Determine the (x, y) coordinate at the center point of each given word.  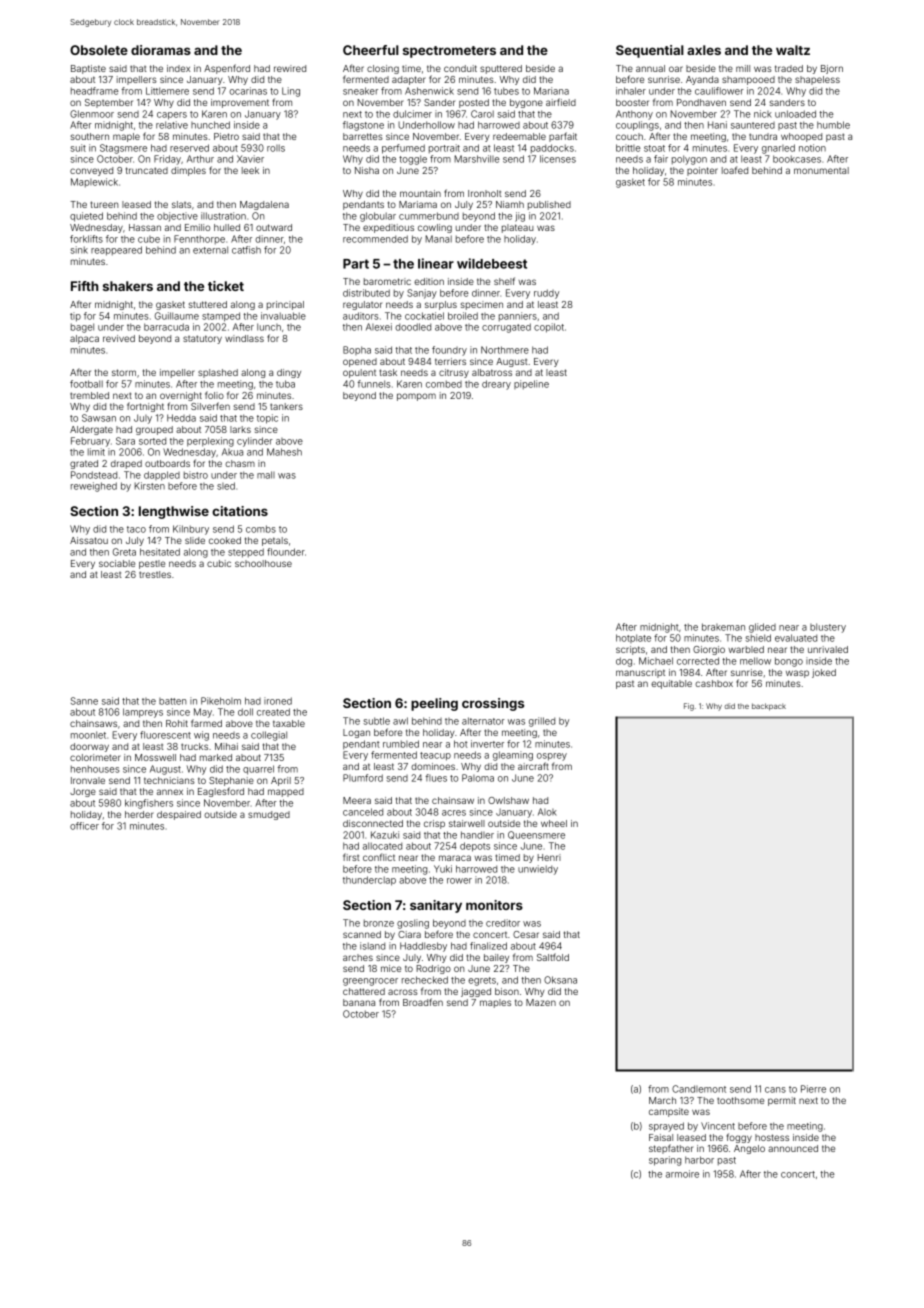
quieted (86, 217)
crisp (434, 824)
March (662, 1100)
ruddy (546, 294)
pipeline (531, 384)
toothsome (740, 1100)
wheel (554, 823)
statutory (202, 339)
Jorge (83, 792)
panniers (518, 316)
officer (84, 826)
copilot (549, 328)
